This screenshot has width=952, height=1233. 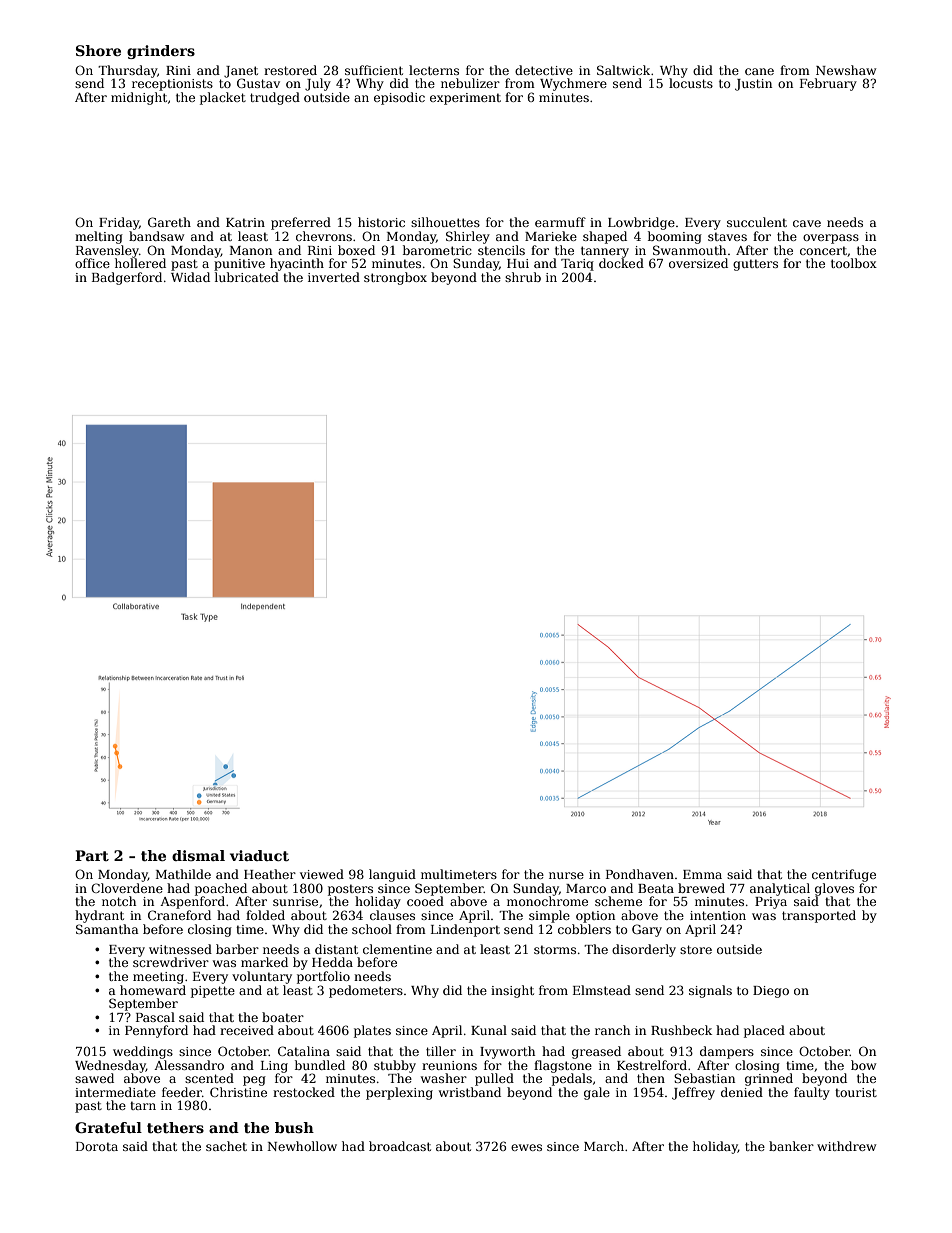 What do you see at coordinates (395, 278) in the screenshot?
I see `strongbox` at bounding box center [395, 278].
